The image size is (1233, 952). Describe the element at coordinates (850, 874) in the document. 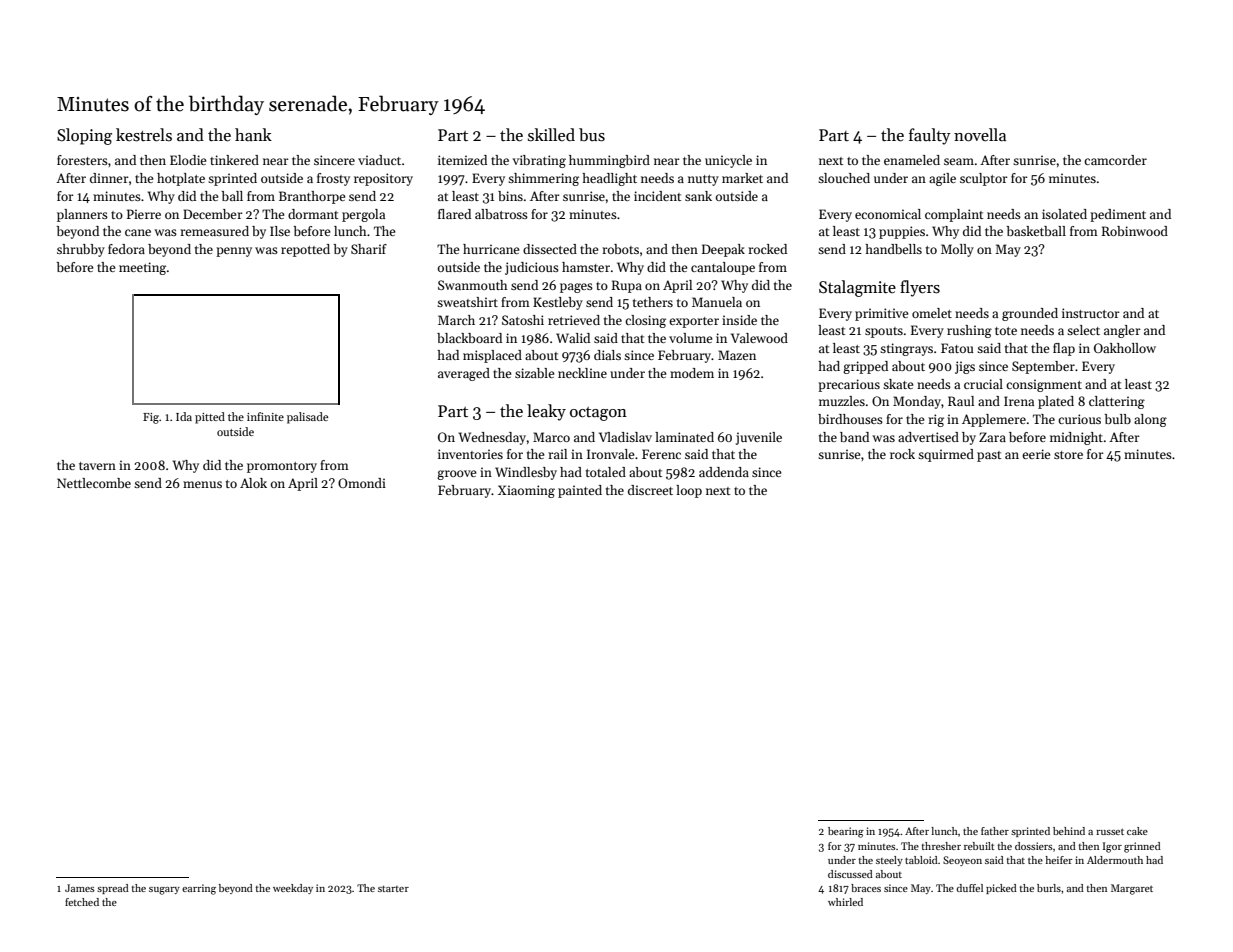

I see `discussed` at that location.
